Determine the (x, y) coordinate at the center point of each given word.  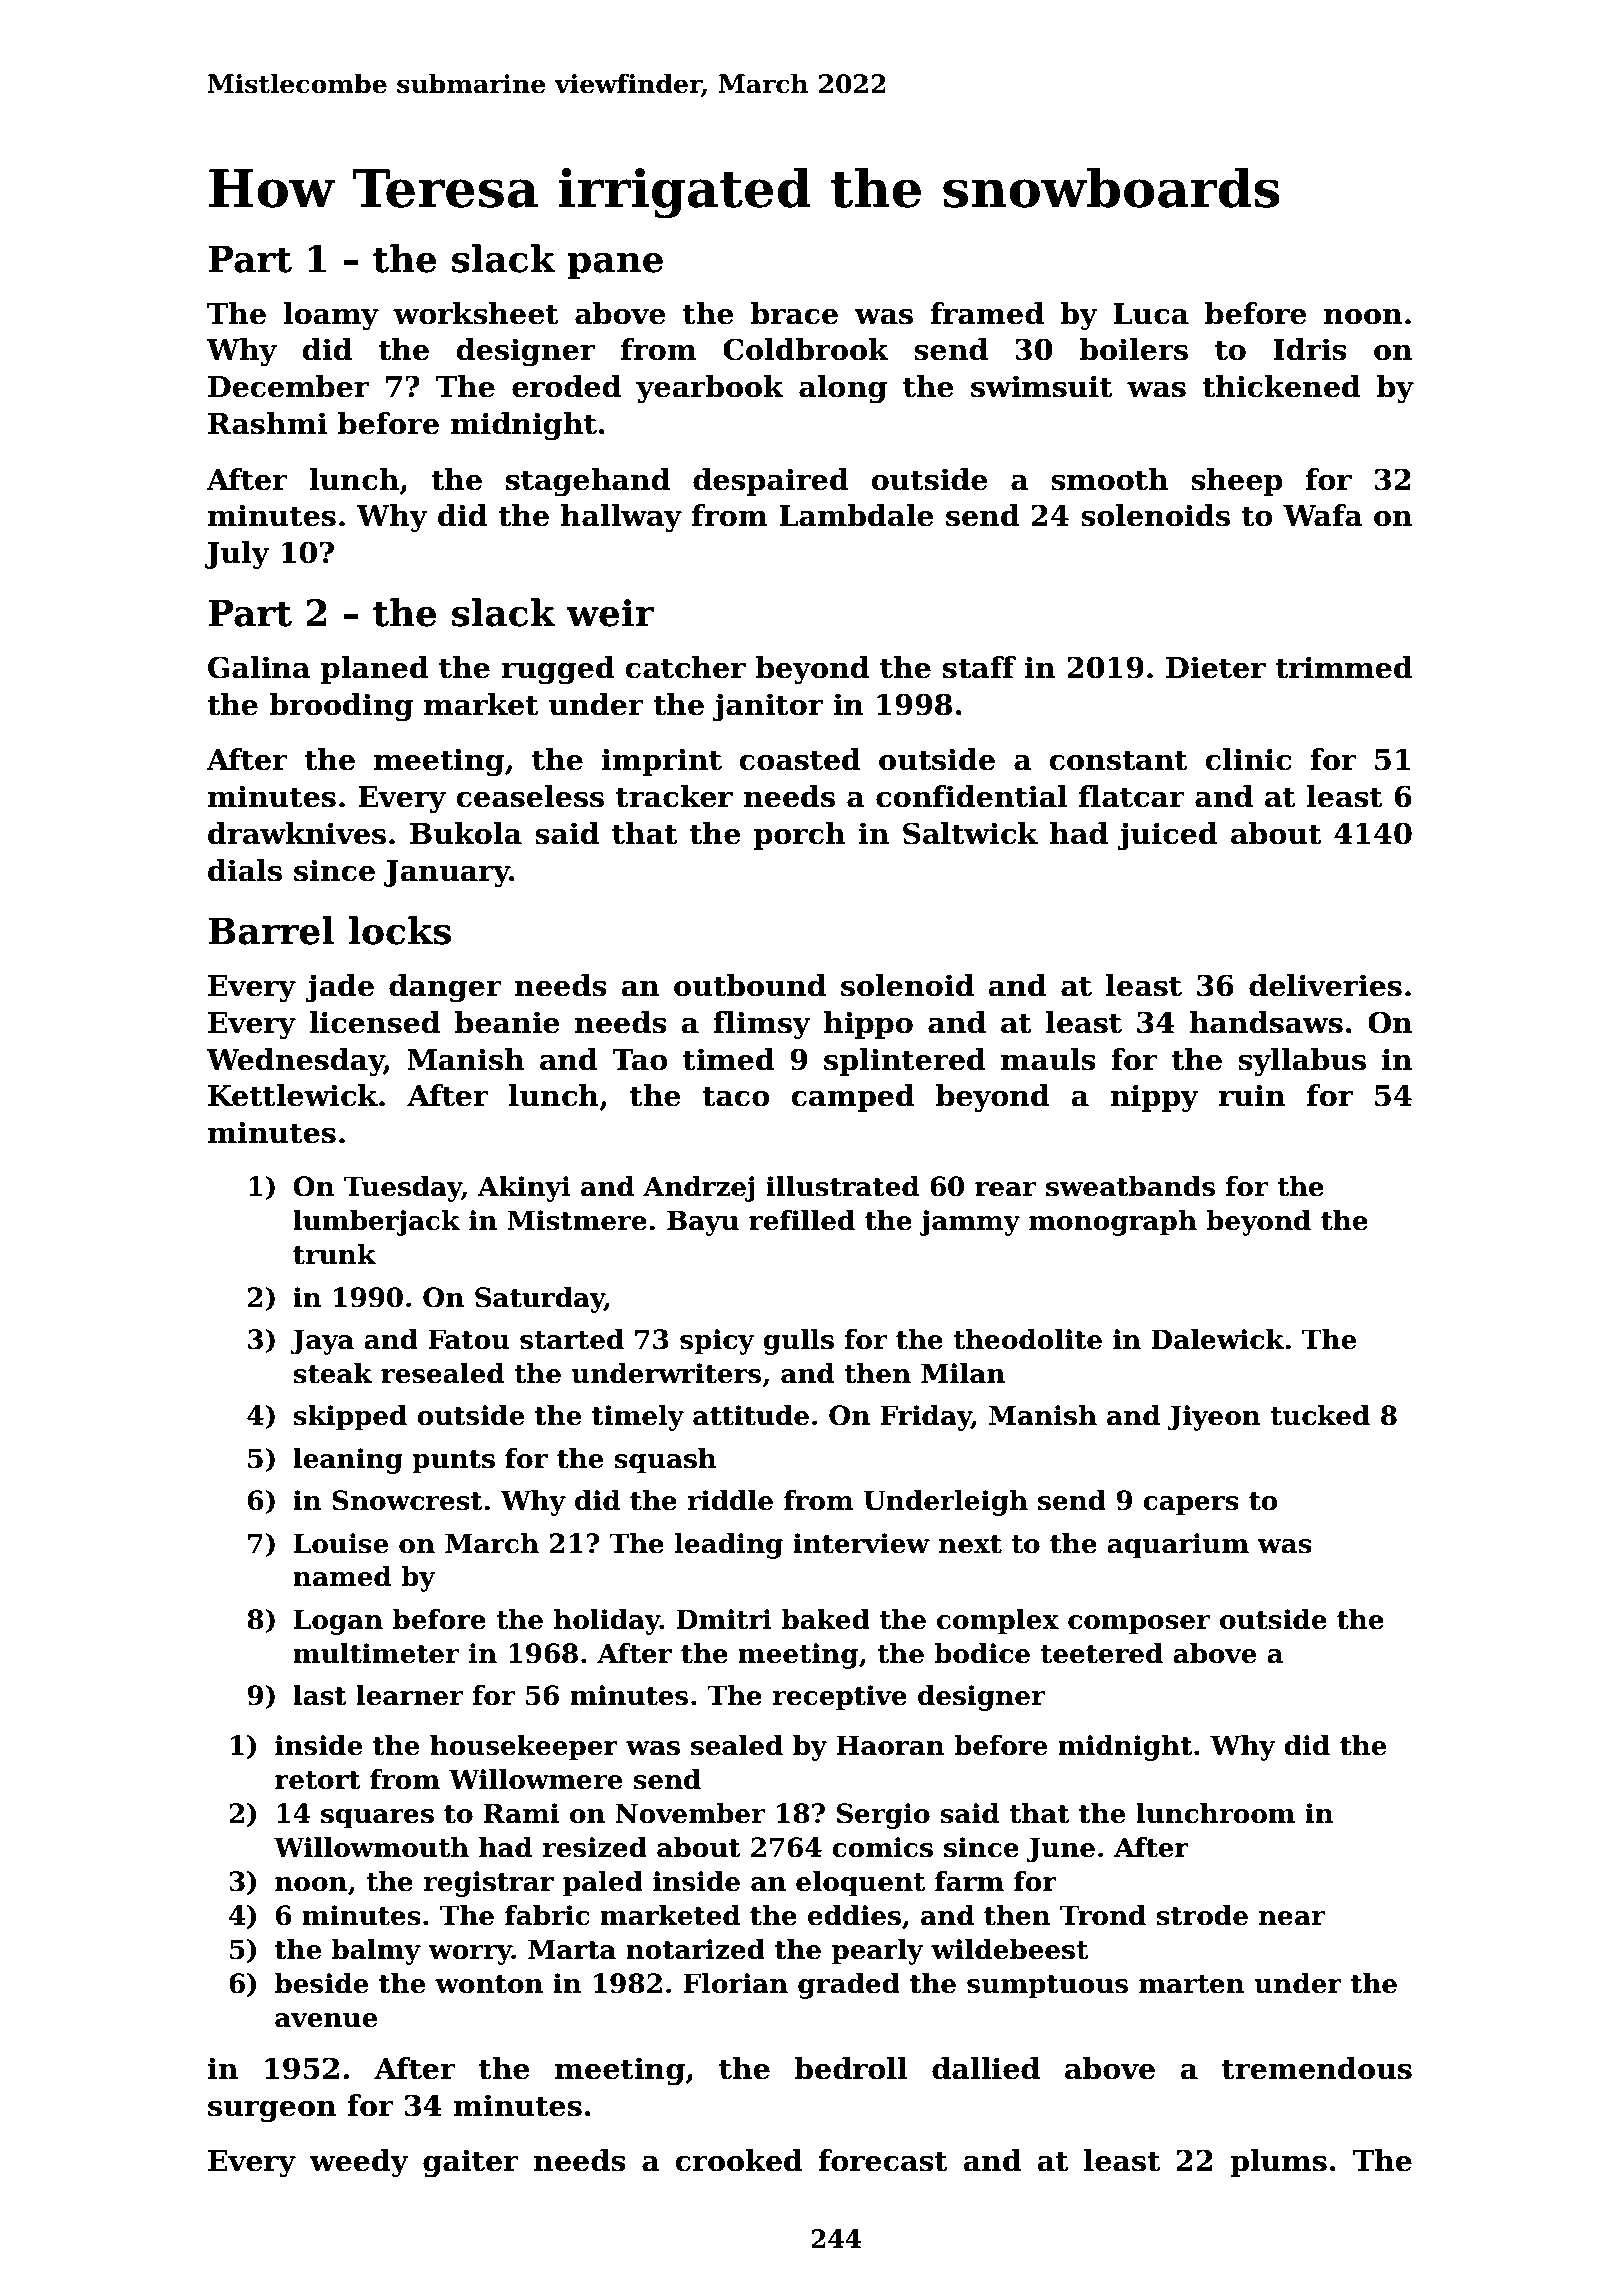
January (447, 873)
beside (321, 1983)
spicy (717, 1342)
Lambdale (856, 515)
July (237, 555)
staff (979, 667)
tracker (674, 796)
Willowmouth (371, 1847)
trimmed (1344, 667)
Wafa (1323, 515)
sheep (1237, 482)
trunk (334, 1254)
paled (603, 1884)
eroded (566, 386)
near (1292, 1918)
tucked (1320, 1415)
